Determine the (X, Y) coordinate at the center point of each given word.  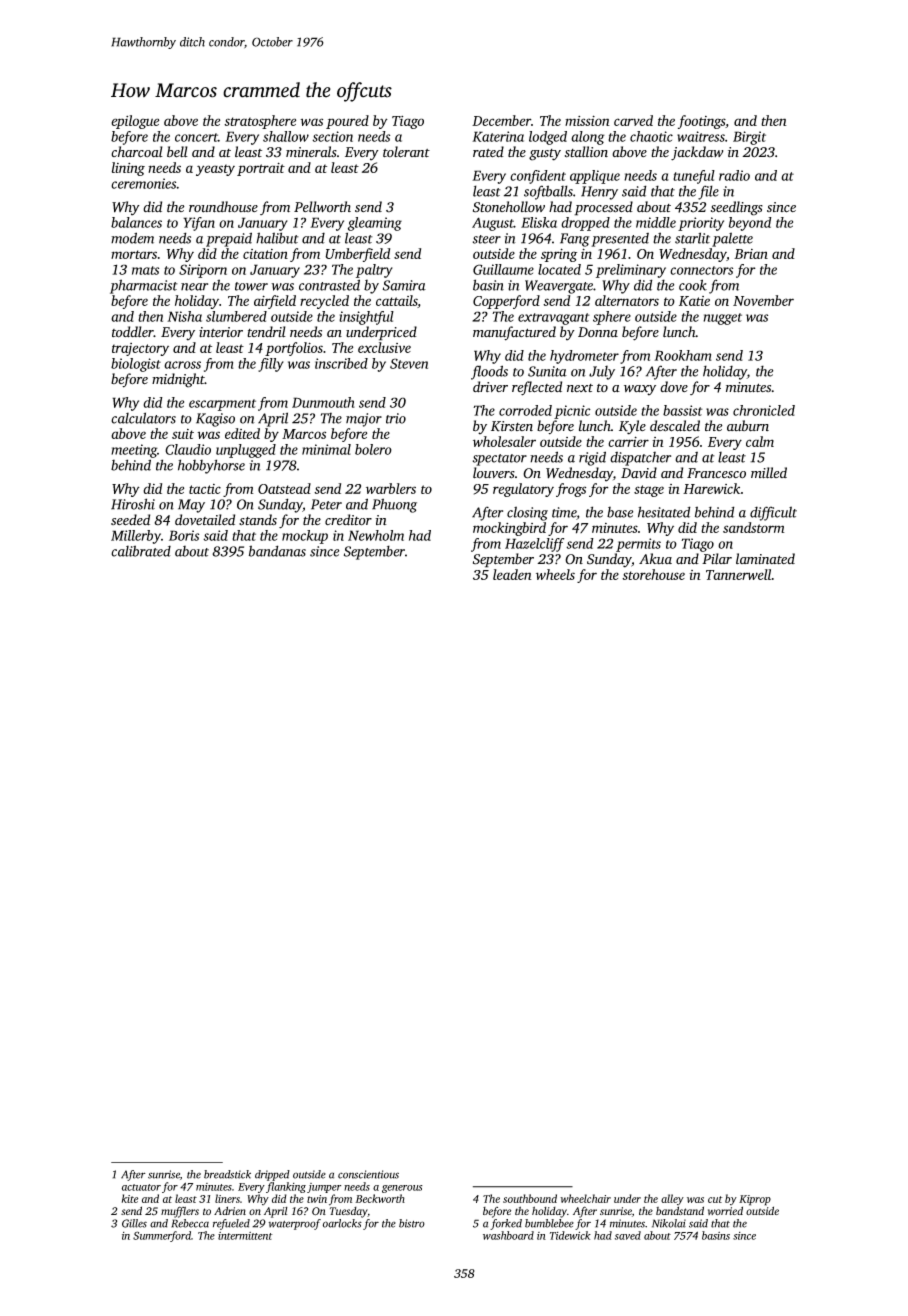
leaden (512, 574)
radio (734, 175)
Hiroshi (133, 504)
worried (725, 1210)
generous (402, 1189)
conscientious (368, 1174)
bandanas (277, 551)
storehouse (653, 574)
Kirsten (512, 426)
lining (128, 169)
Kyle (632, 427)
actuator (141, 1187)
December (501, 120)
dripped (272, 1175)
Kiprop (755, 1200)
